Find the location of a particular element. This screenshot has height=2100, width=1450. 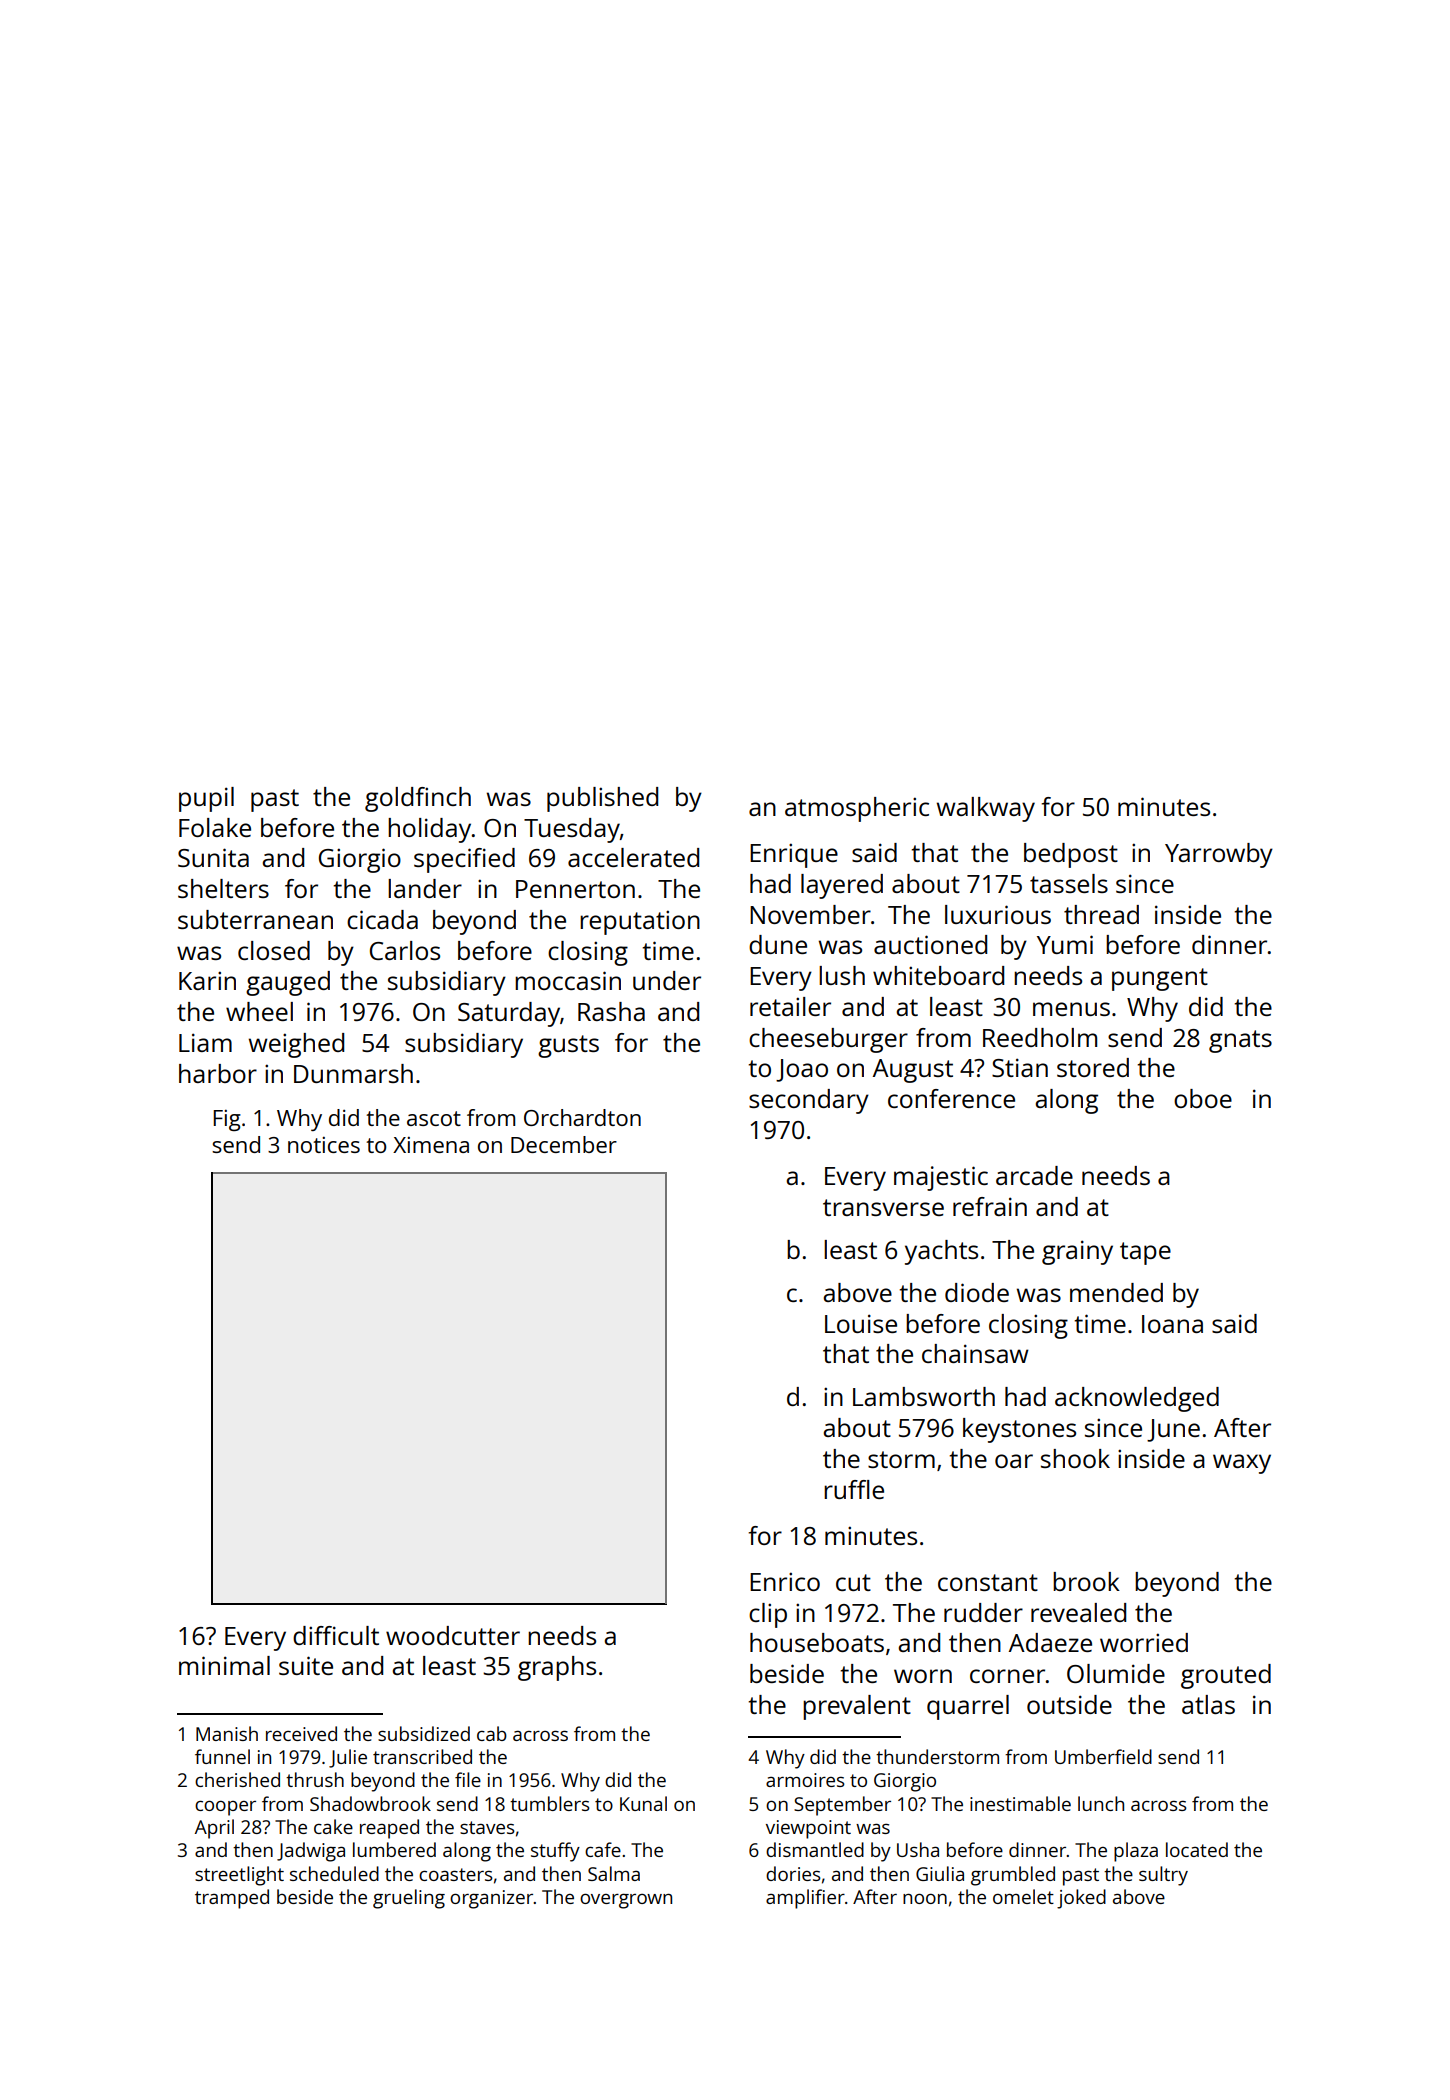

Louise is located at coordinates (861, 1323).
